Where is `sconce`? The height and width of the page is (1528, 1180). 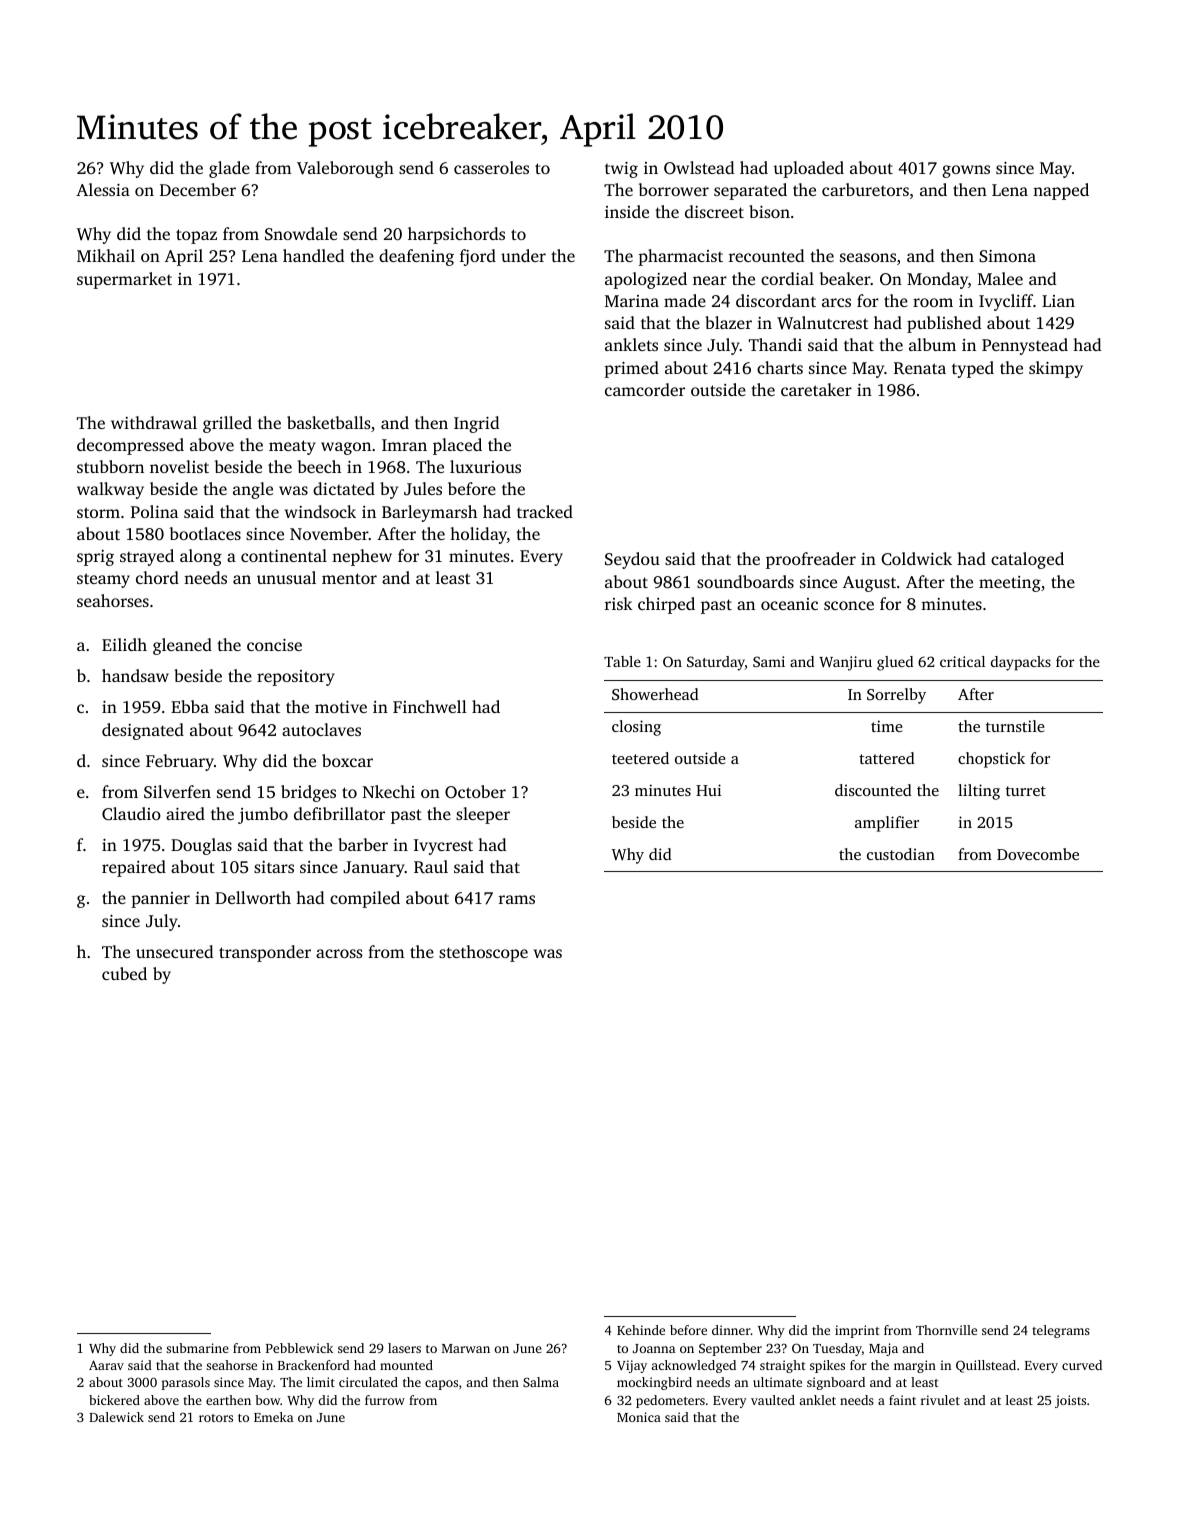 sconce is located at coordinates (849, 605).
